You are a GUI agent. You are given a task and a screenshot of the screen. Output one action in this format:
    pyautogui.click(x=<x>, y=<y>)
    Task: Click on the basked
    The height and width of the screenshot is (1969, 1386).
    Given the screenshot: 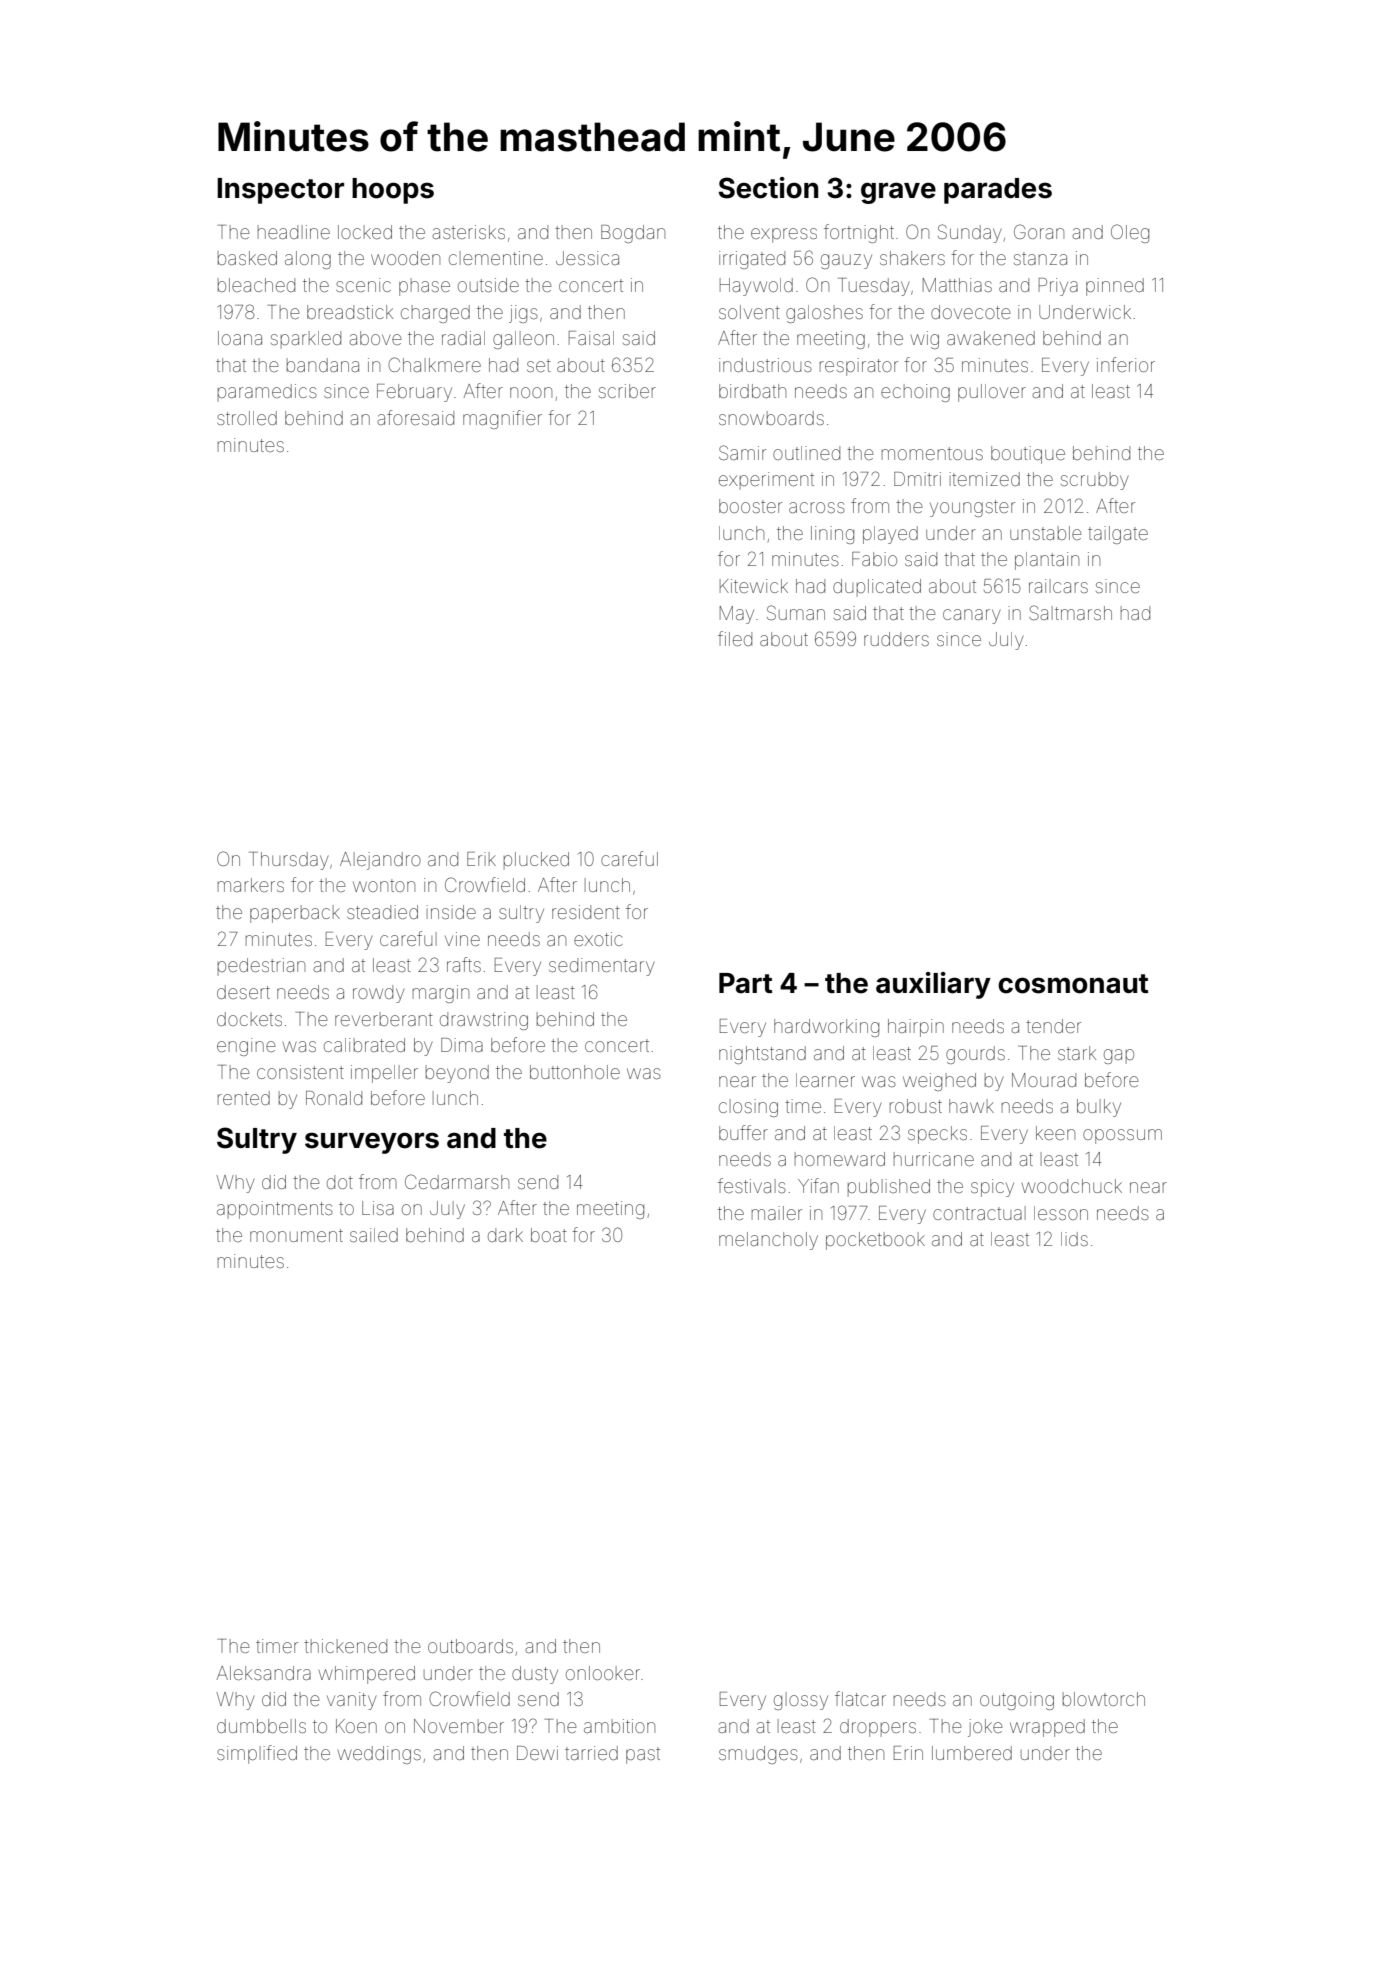 What is the action you would take?
    pyautogui.click(x=247, y=258)
